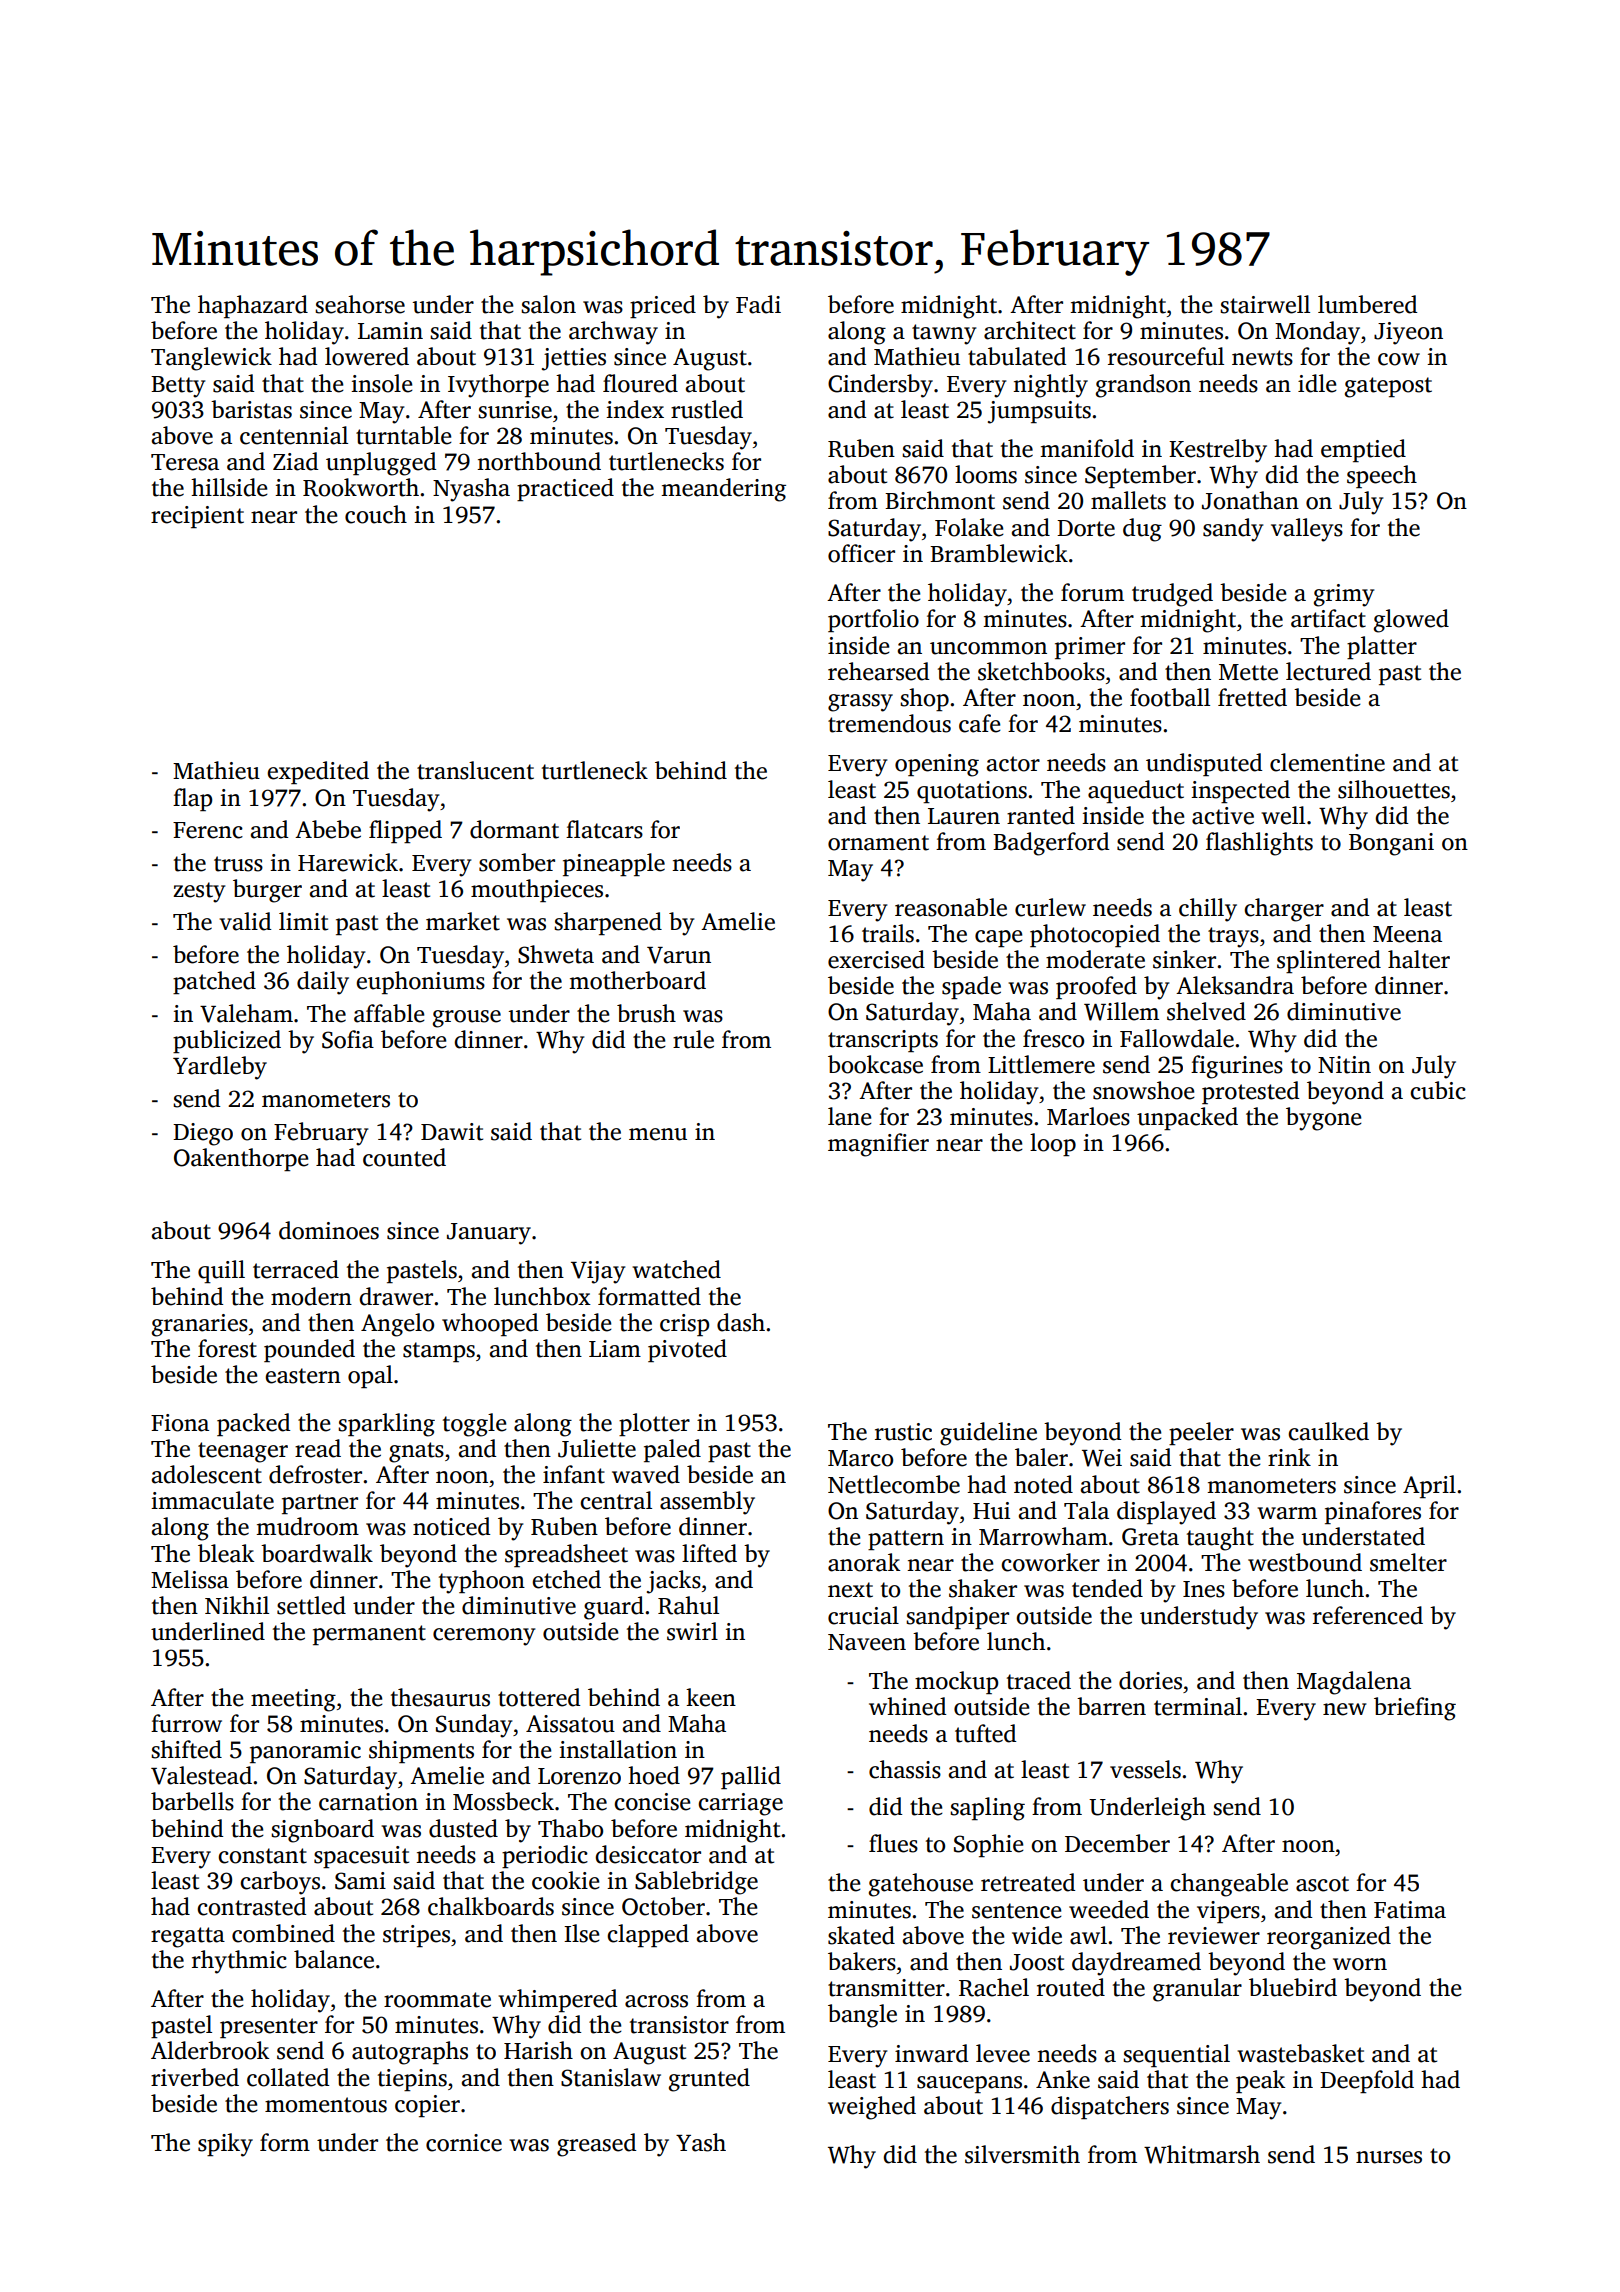 This screenshot has width=1620, height=2292. I want to click on architect, so click(1030, 330).
